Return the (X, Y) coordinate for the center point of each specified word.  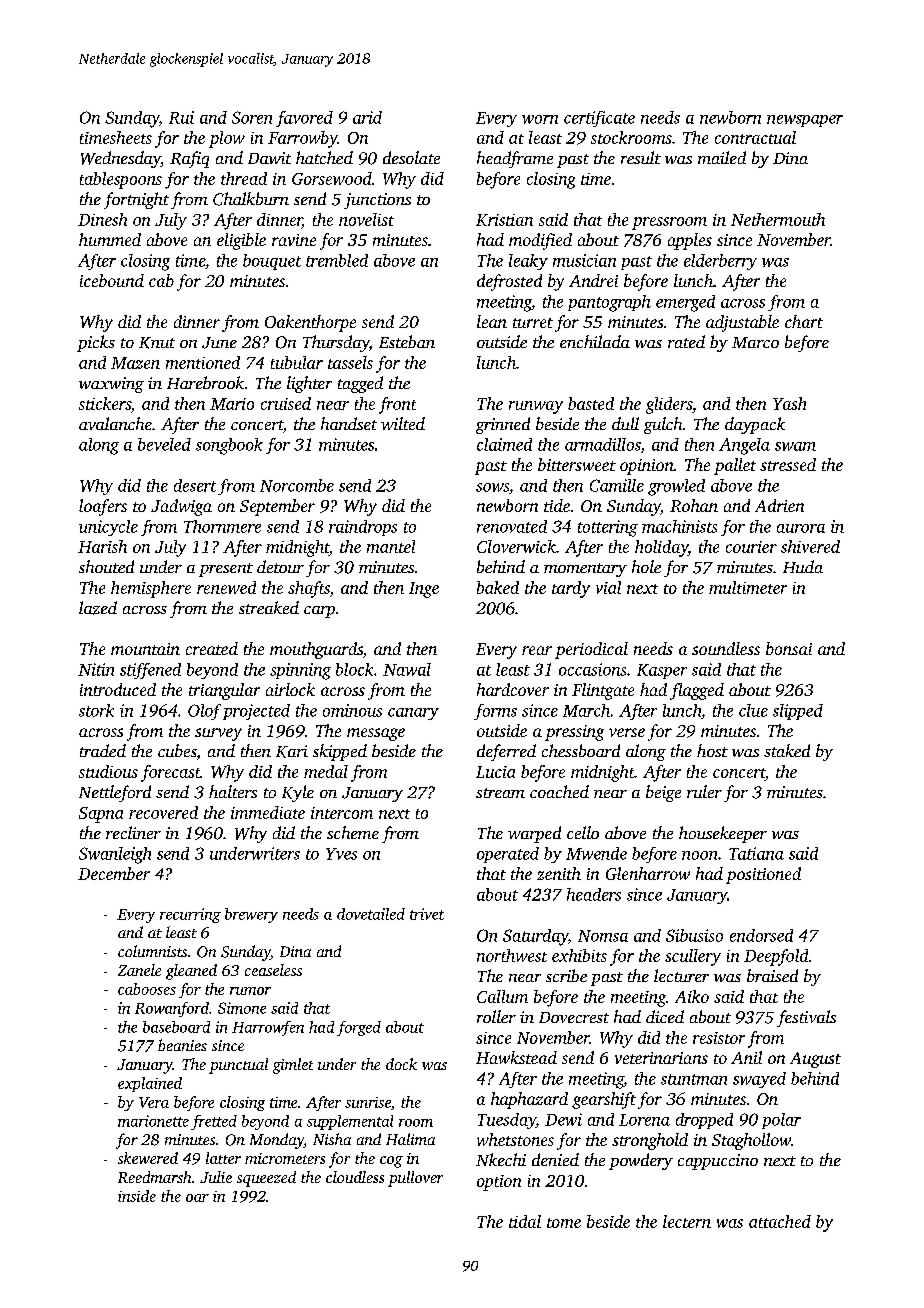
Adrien (779, 505)
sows (492, 487)
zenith (559, 873)
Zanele (139, 970)
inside (137, 1196)
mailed (722, 157)
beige (663, 793)
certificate (599, 119)
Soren (252, 117)
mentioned (203, 362)
